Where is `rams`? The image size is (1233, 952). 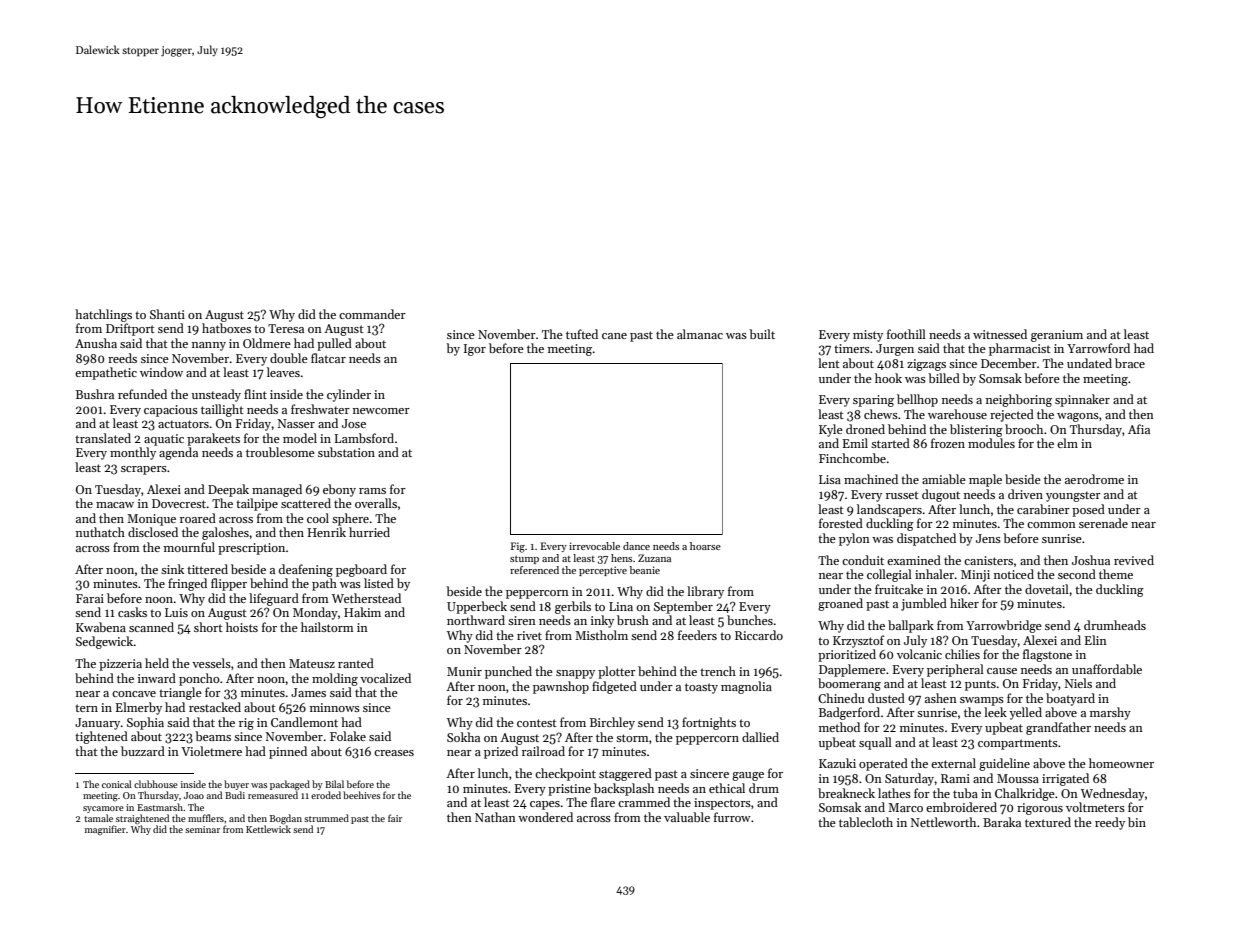
rams is located at coordinates (372, 491).
